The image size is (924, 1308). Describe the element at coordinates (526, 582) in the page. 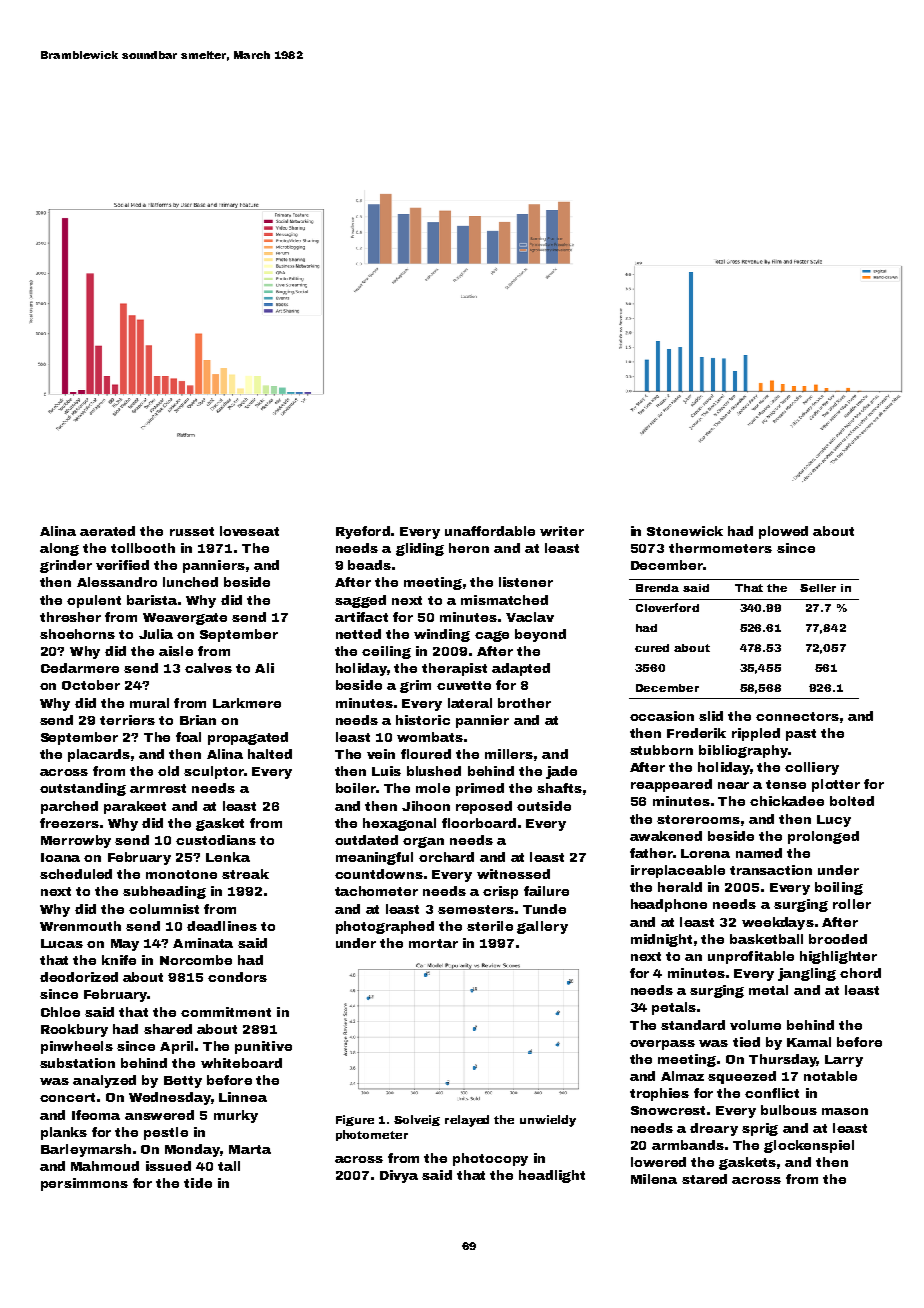

I see `listener` at that location.
